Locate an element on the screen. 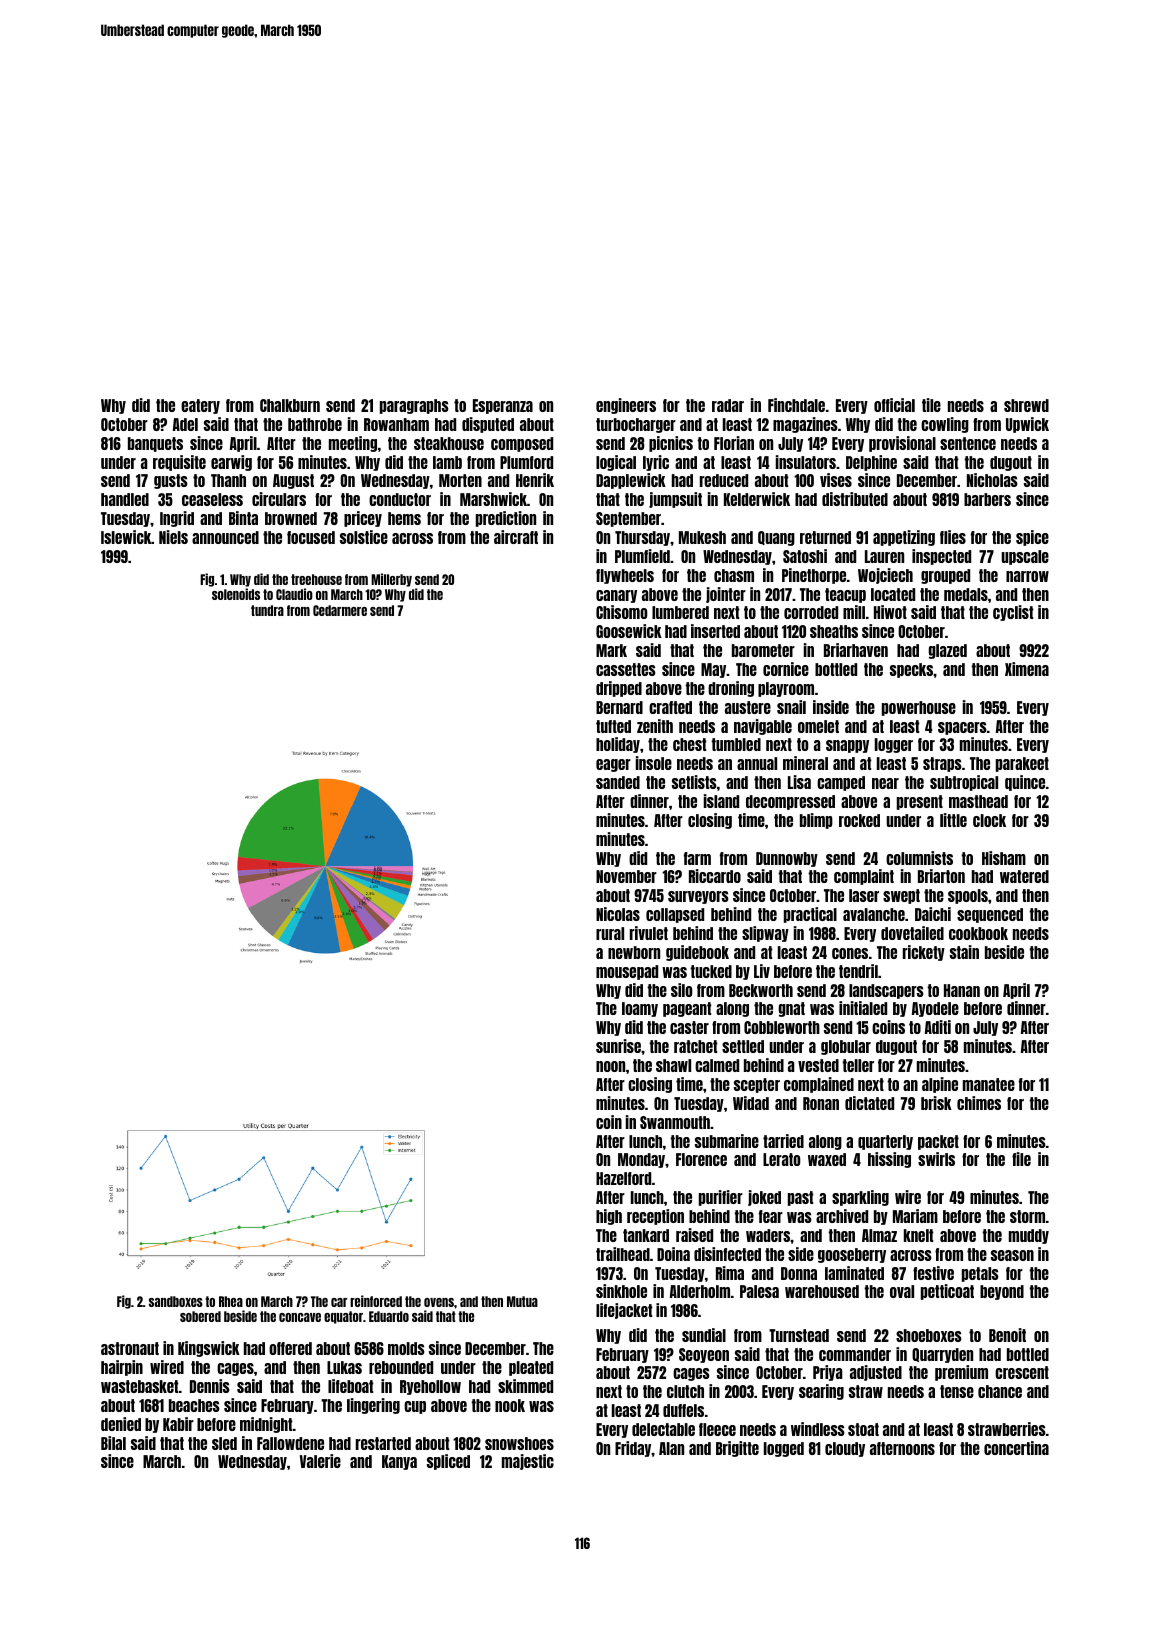 The height and width of the screenshot is (1626, 1150). sequenced is located at coordinates (990, 915).
